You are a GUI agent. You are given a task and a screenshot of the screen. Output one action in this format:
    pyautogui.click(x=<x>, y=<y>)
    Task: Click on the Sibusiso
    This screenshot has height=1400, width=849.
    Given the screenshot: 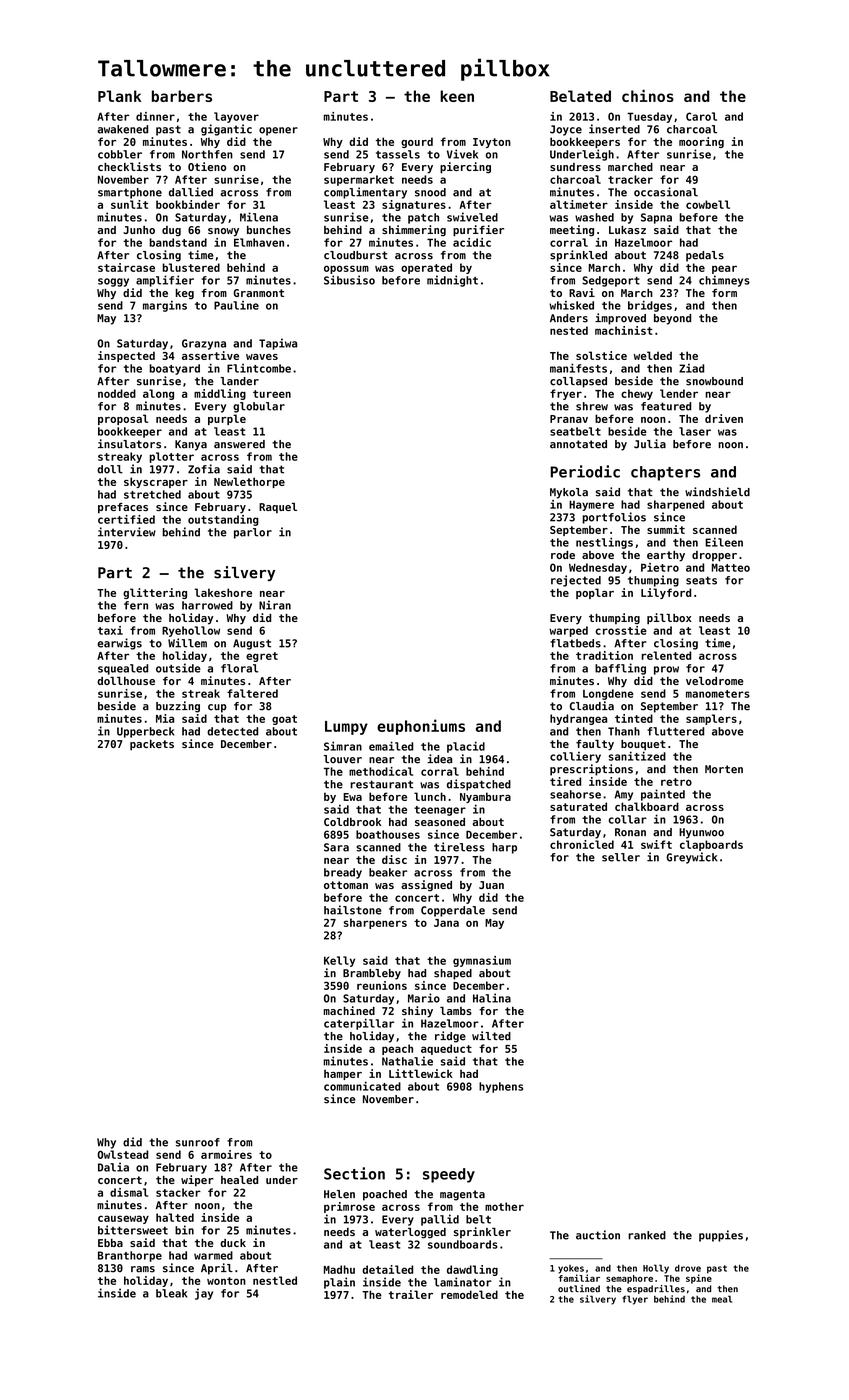 What is the action you would take?
    pyautogui.click(x=349, y=280)
